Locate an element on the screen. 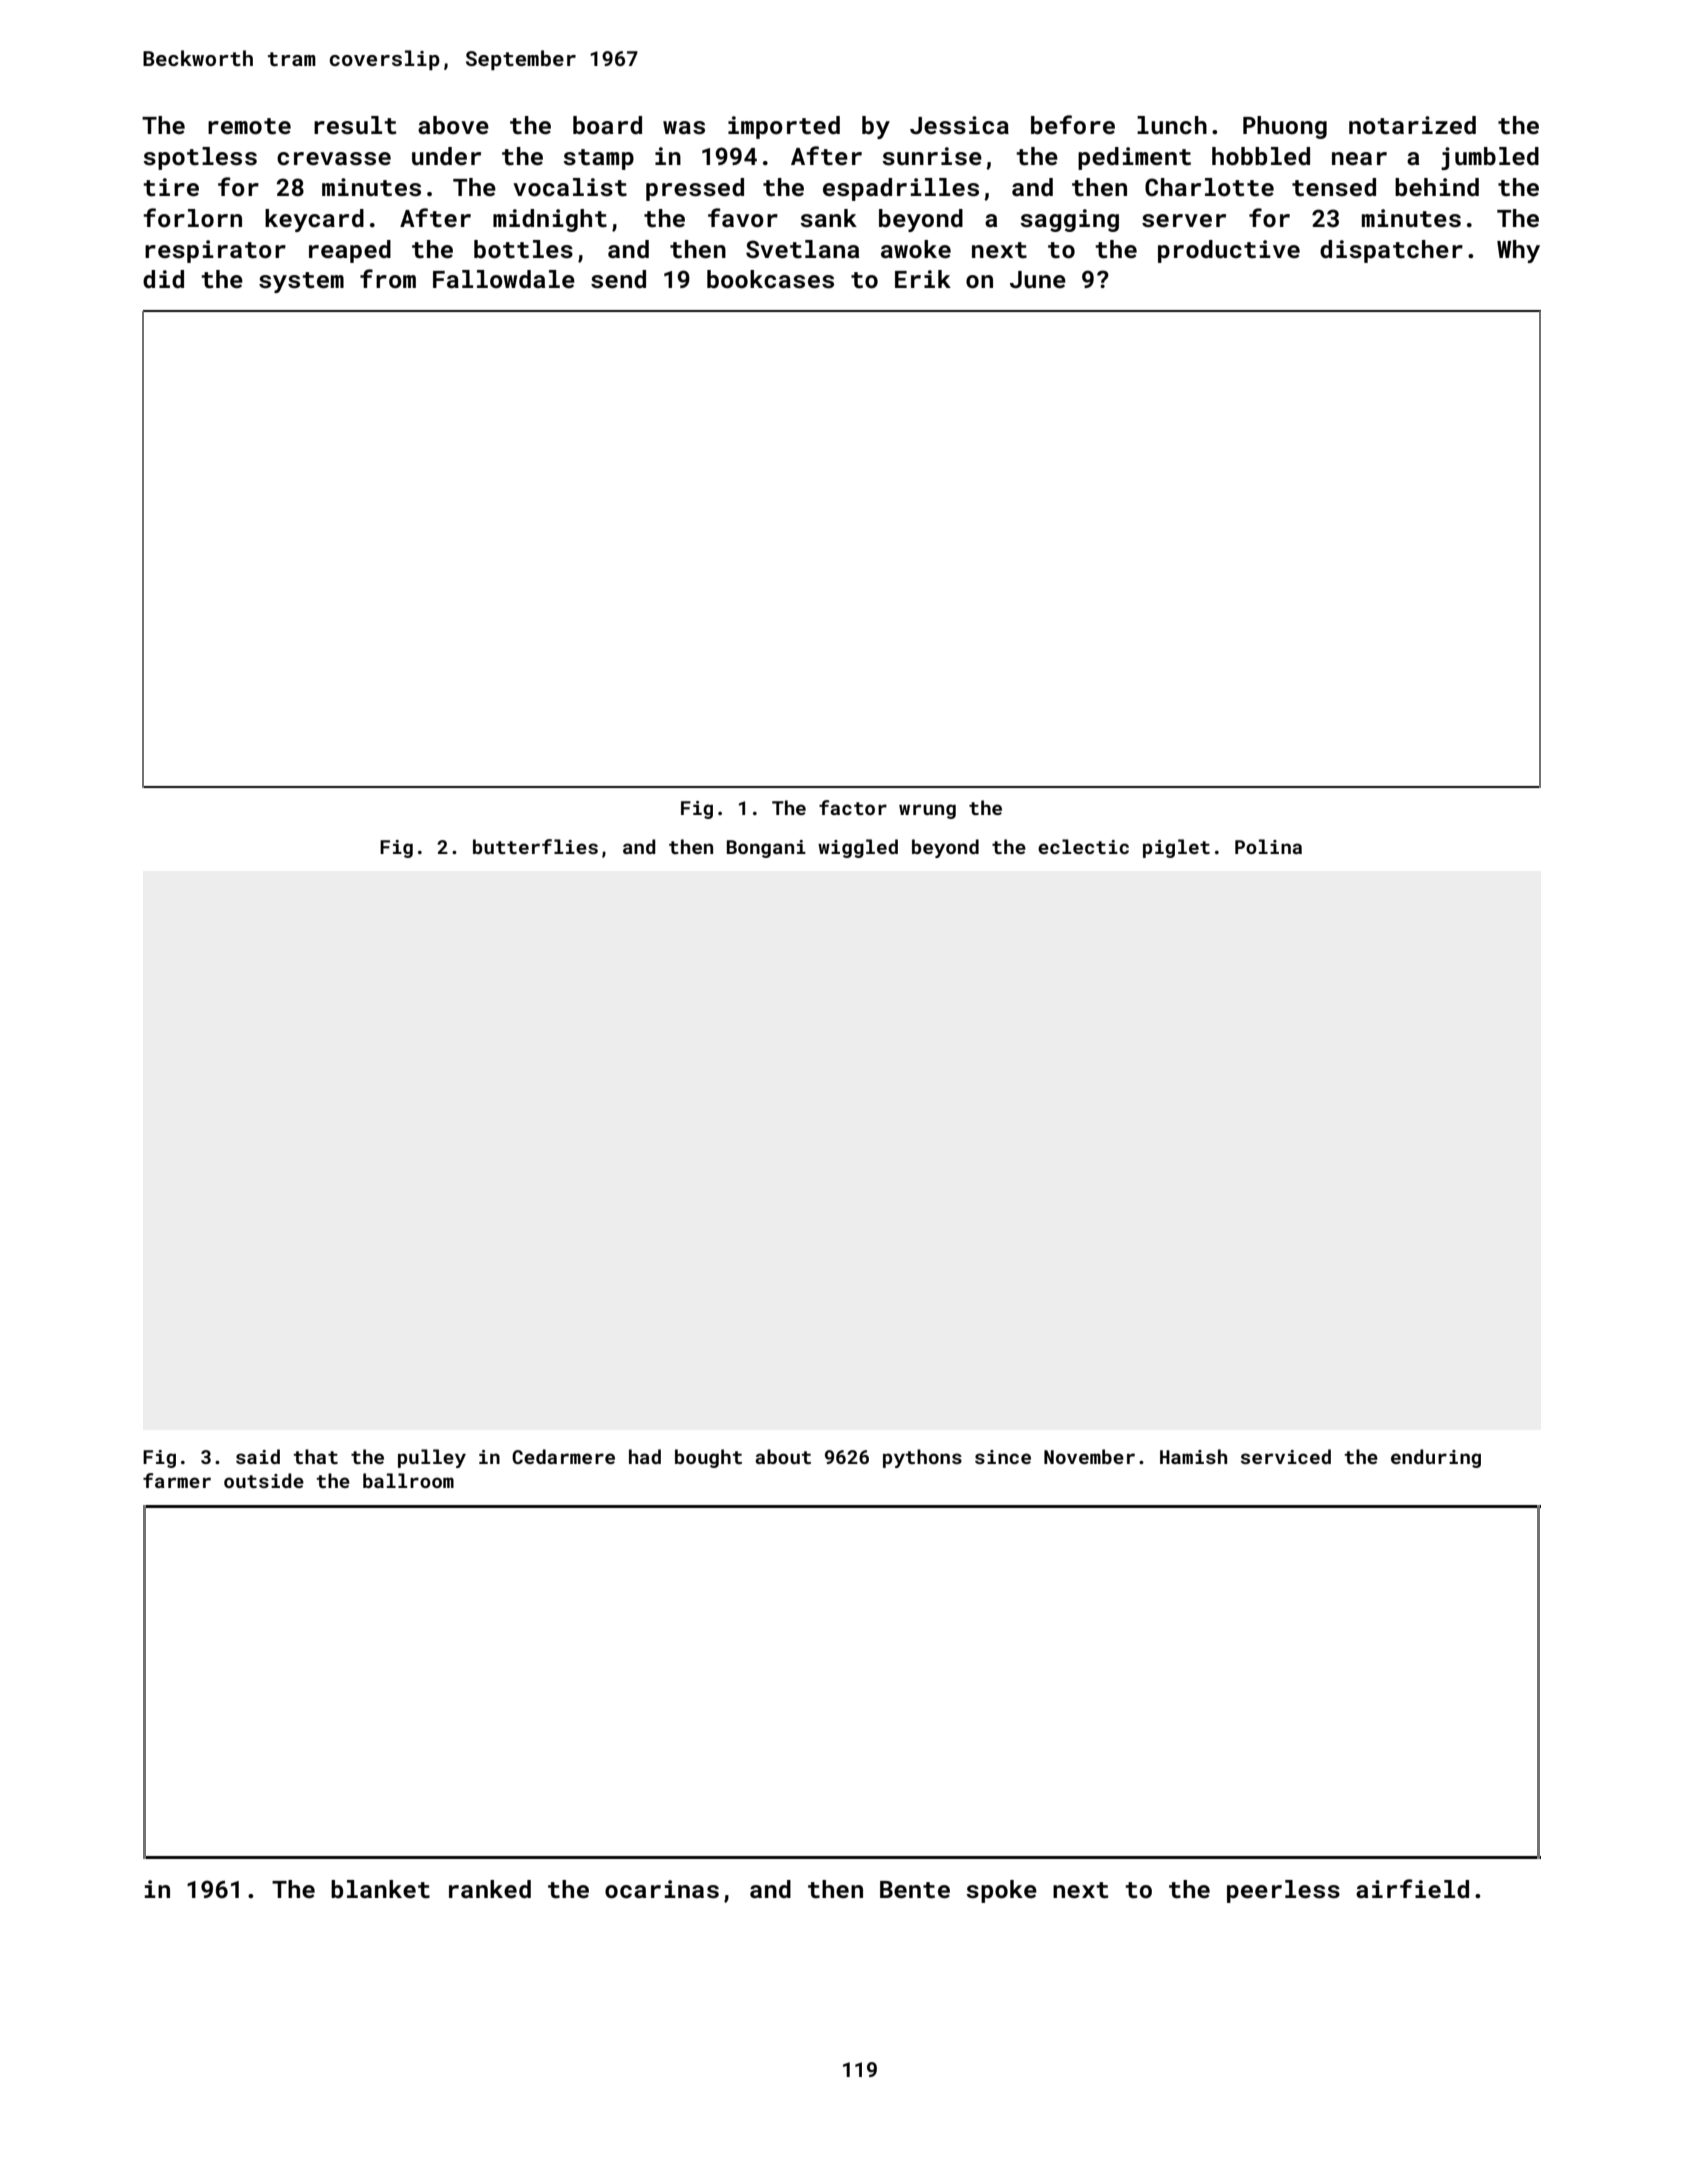  November is located at coordinates (1089, 1456).
